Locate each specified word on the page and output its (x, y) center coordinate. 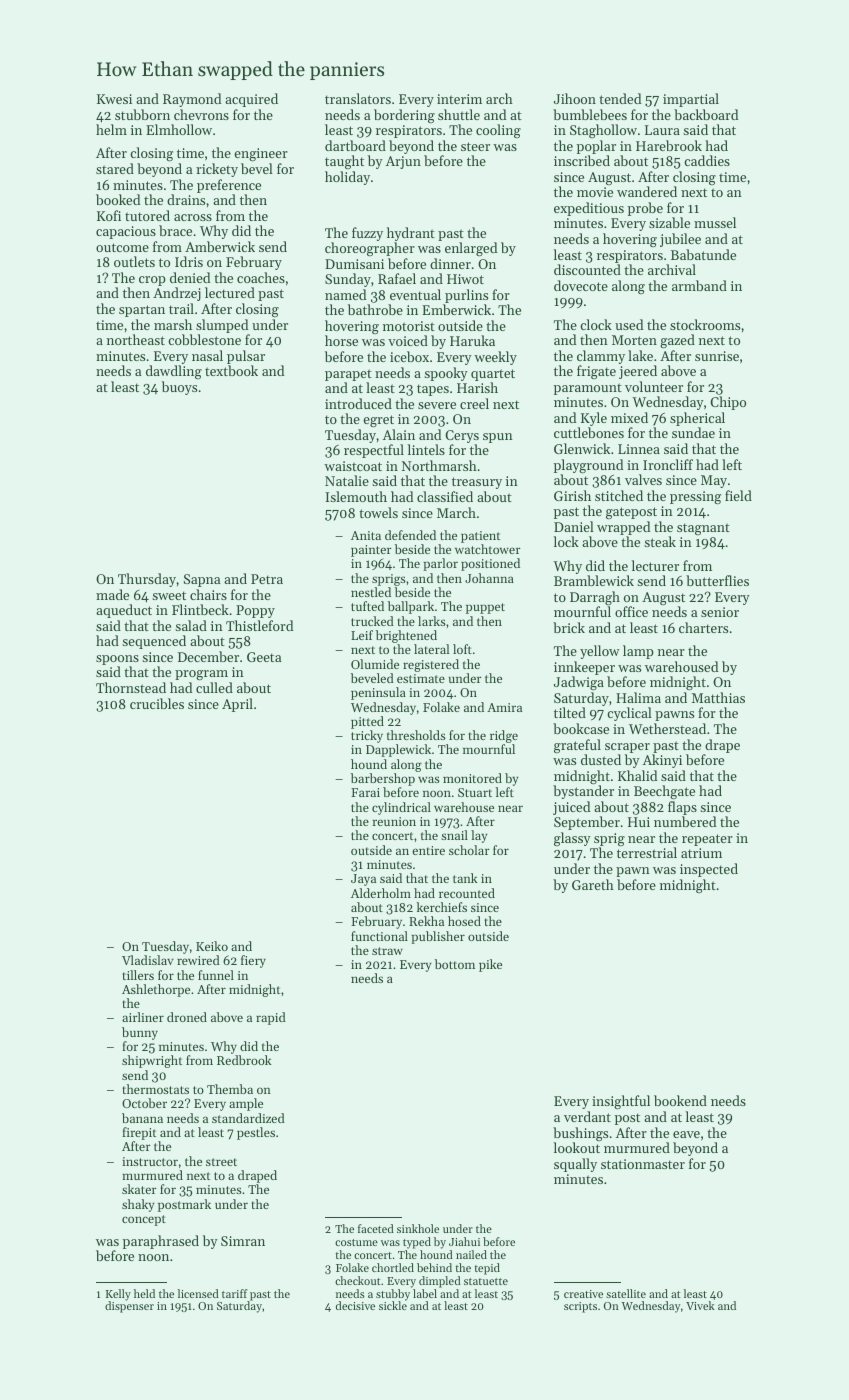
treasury (477, 483)
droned (187, 1017)
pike (490, 965)
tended (620, 98)
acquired (251, 100)
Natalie (347, 480)
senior (720, 612)
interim (459, 99)
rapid (271, 1018)
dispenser (129, 1307)
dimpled (440, 1282)
